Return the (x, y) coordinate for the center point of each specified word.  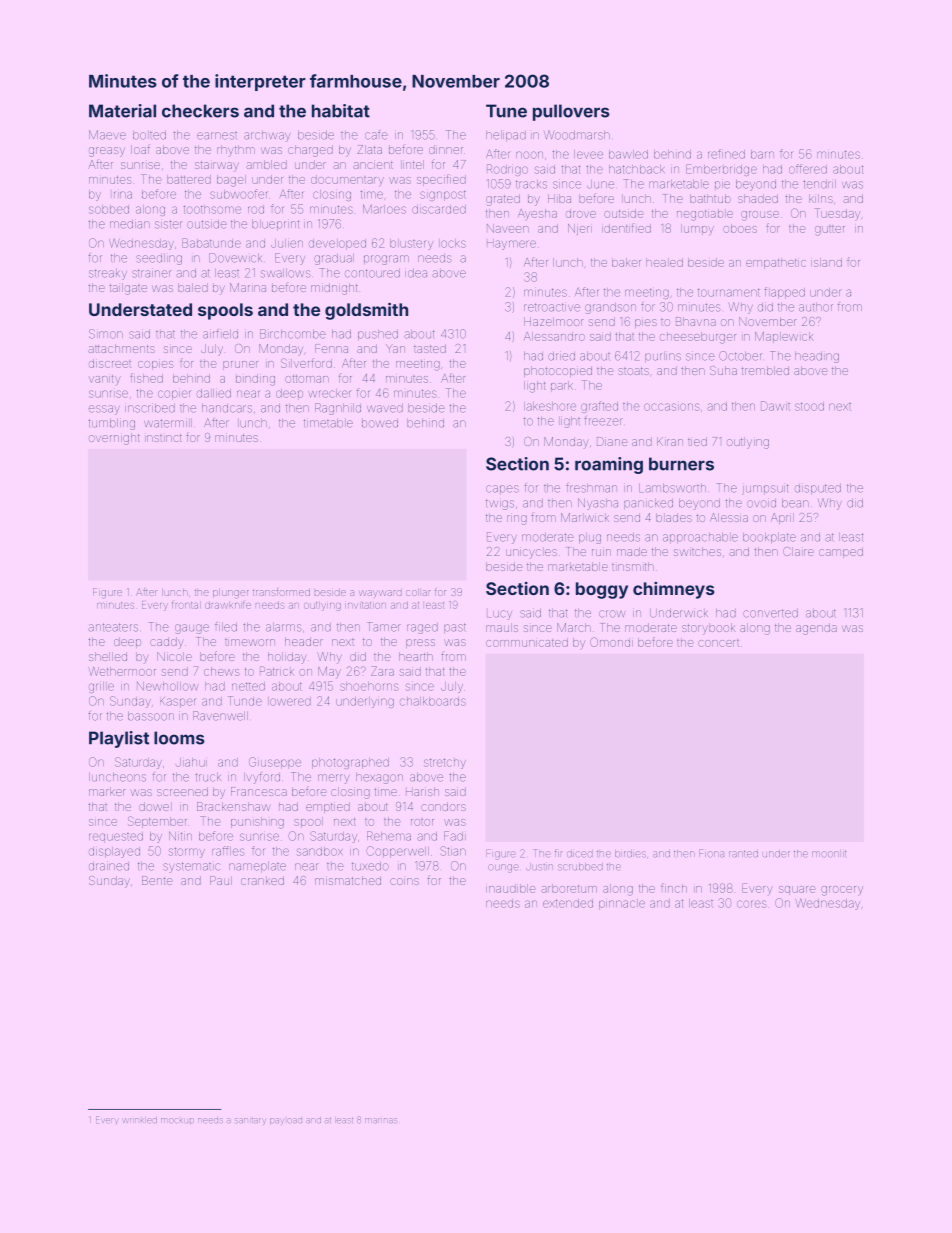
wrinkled (140, 1120)
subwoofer (238, 194)
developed (337, 244)
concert (718, 643)
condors (443, 806)
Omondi (611, 642)
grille (101, 687)
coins (404, 881)
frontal (186, 605)
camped (841, 552)
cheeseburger (698, 338)
